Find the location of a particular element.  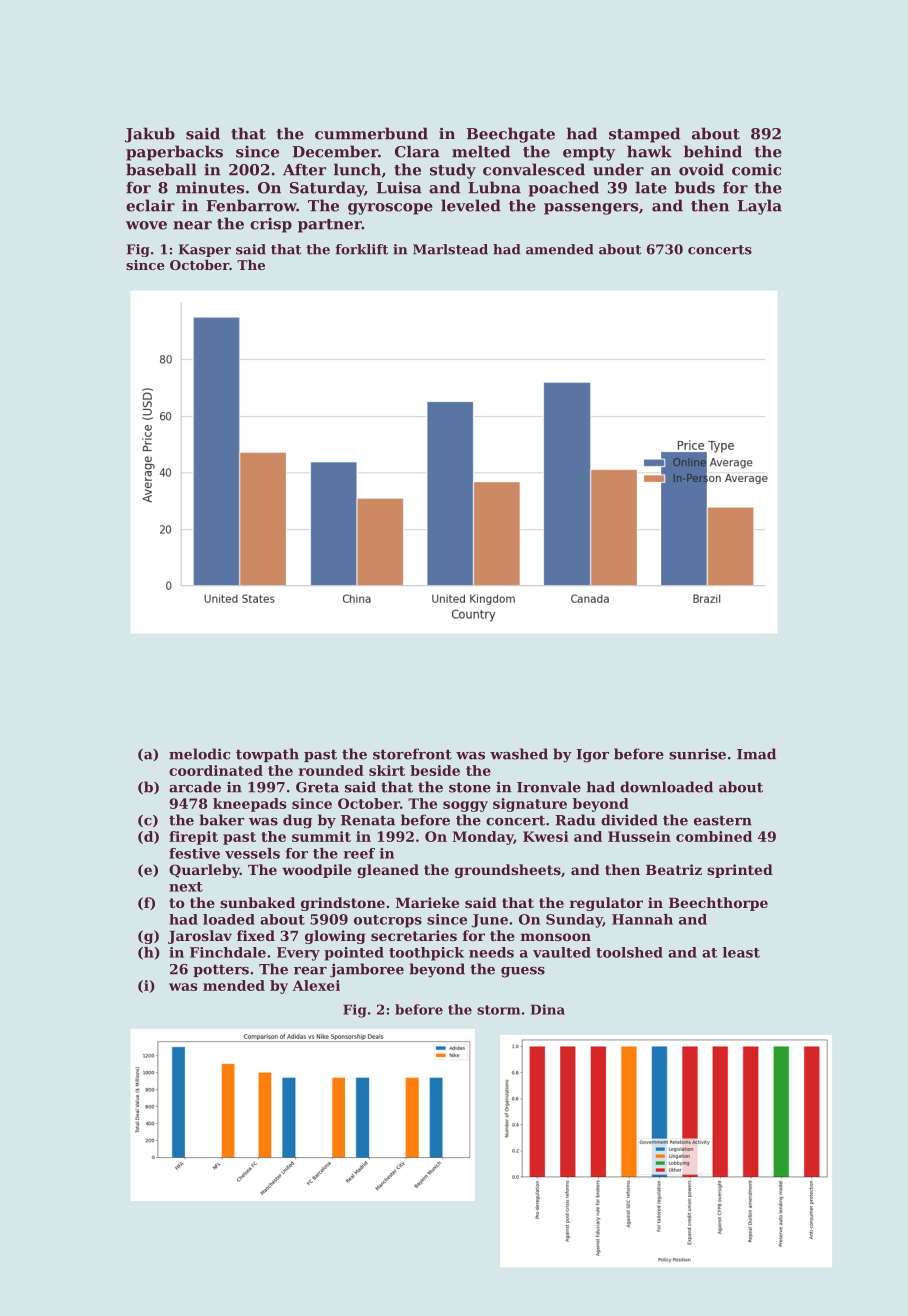

storm is located at coordinates (498, 1010).
